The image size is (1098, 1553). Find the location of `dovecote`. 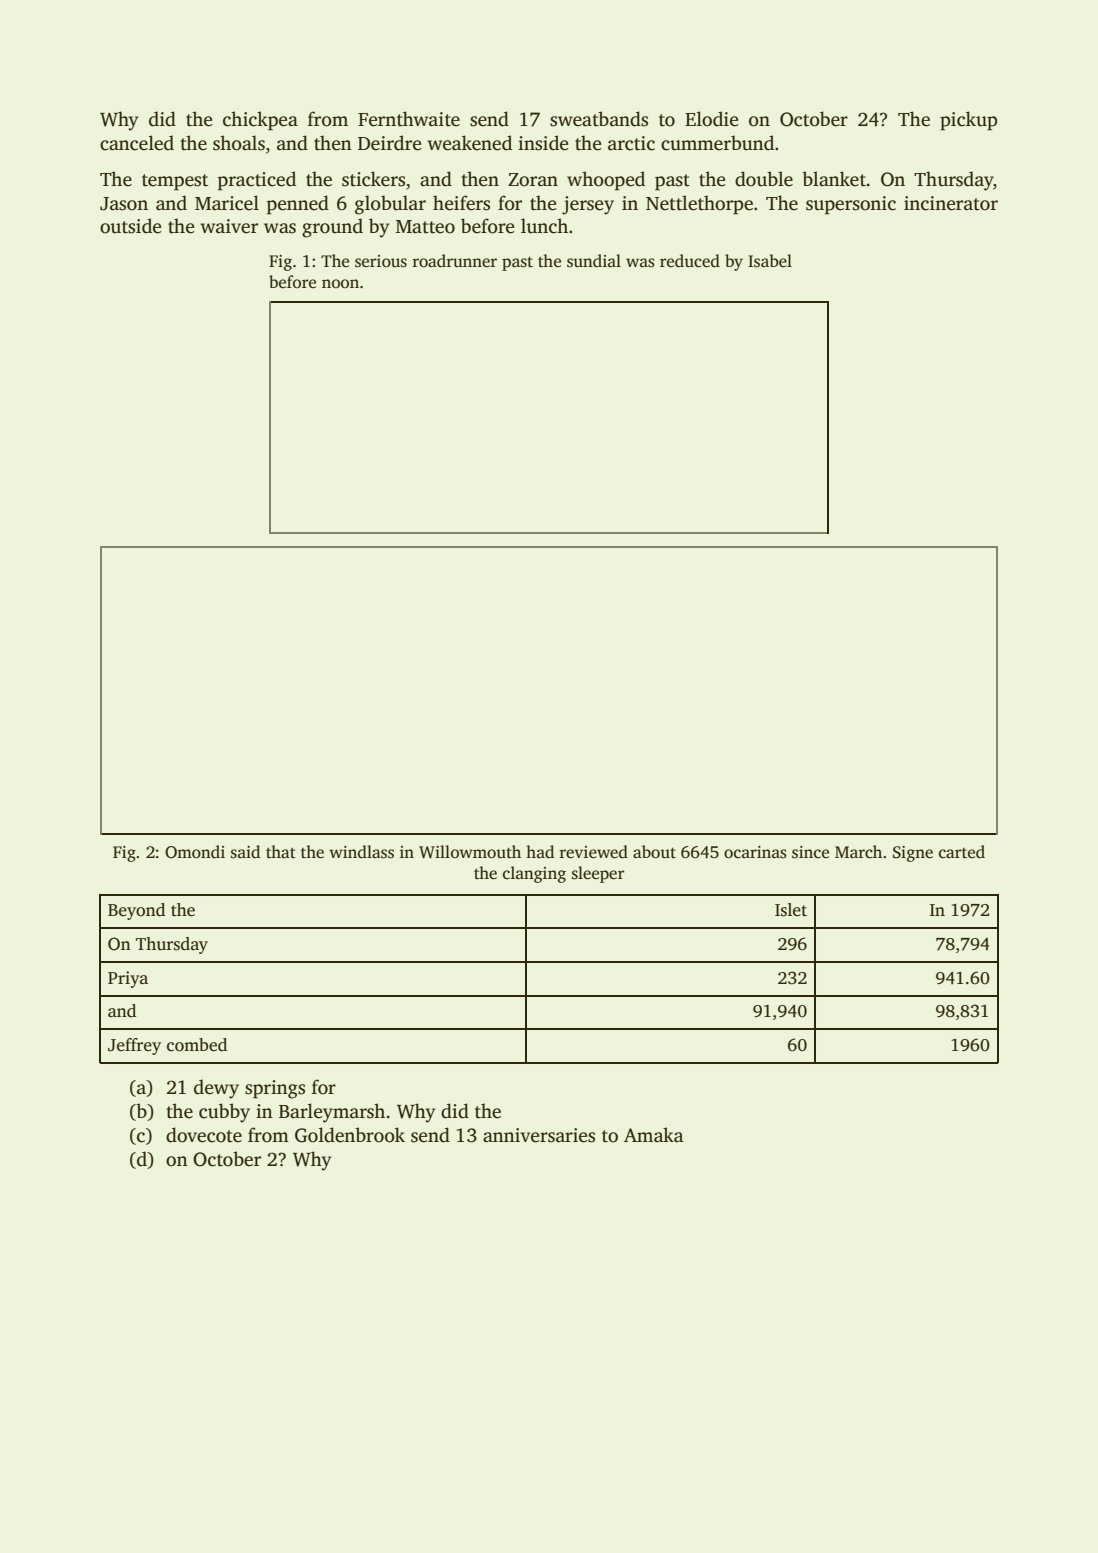

dovecote is located at coordinates (204, 1135).
